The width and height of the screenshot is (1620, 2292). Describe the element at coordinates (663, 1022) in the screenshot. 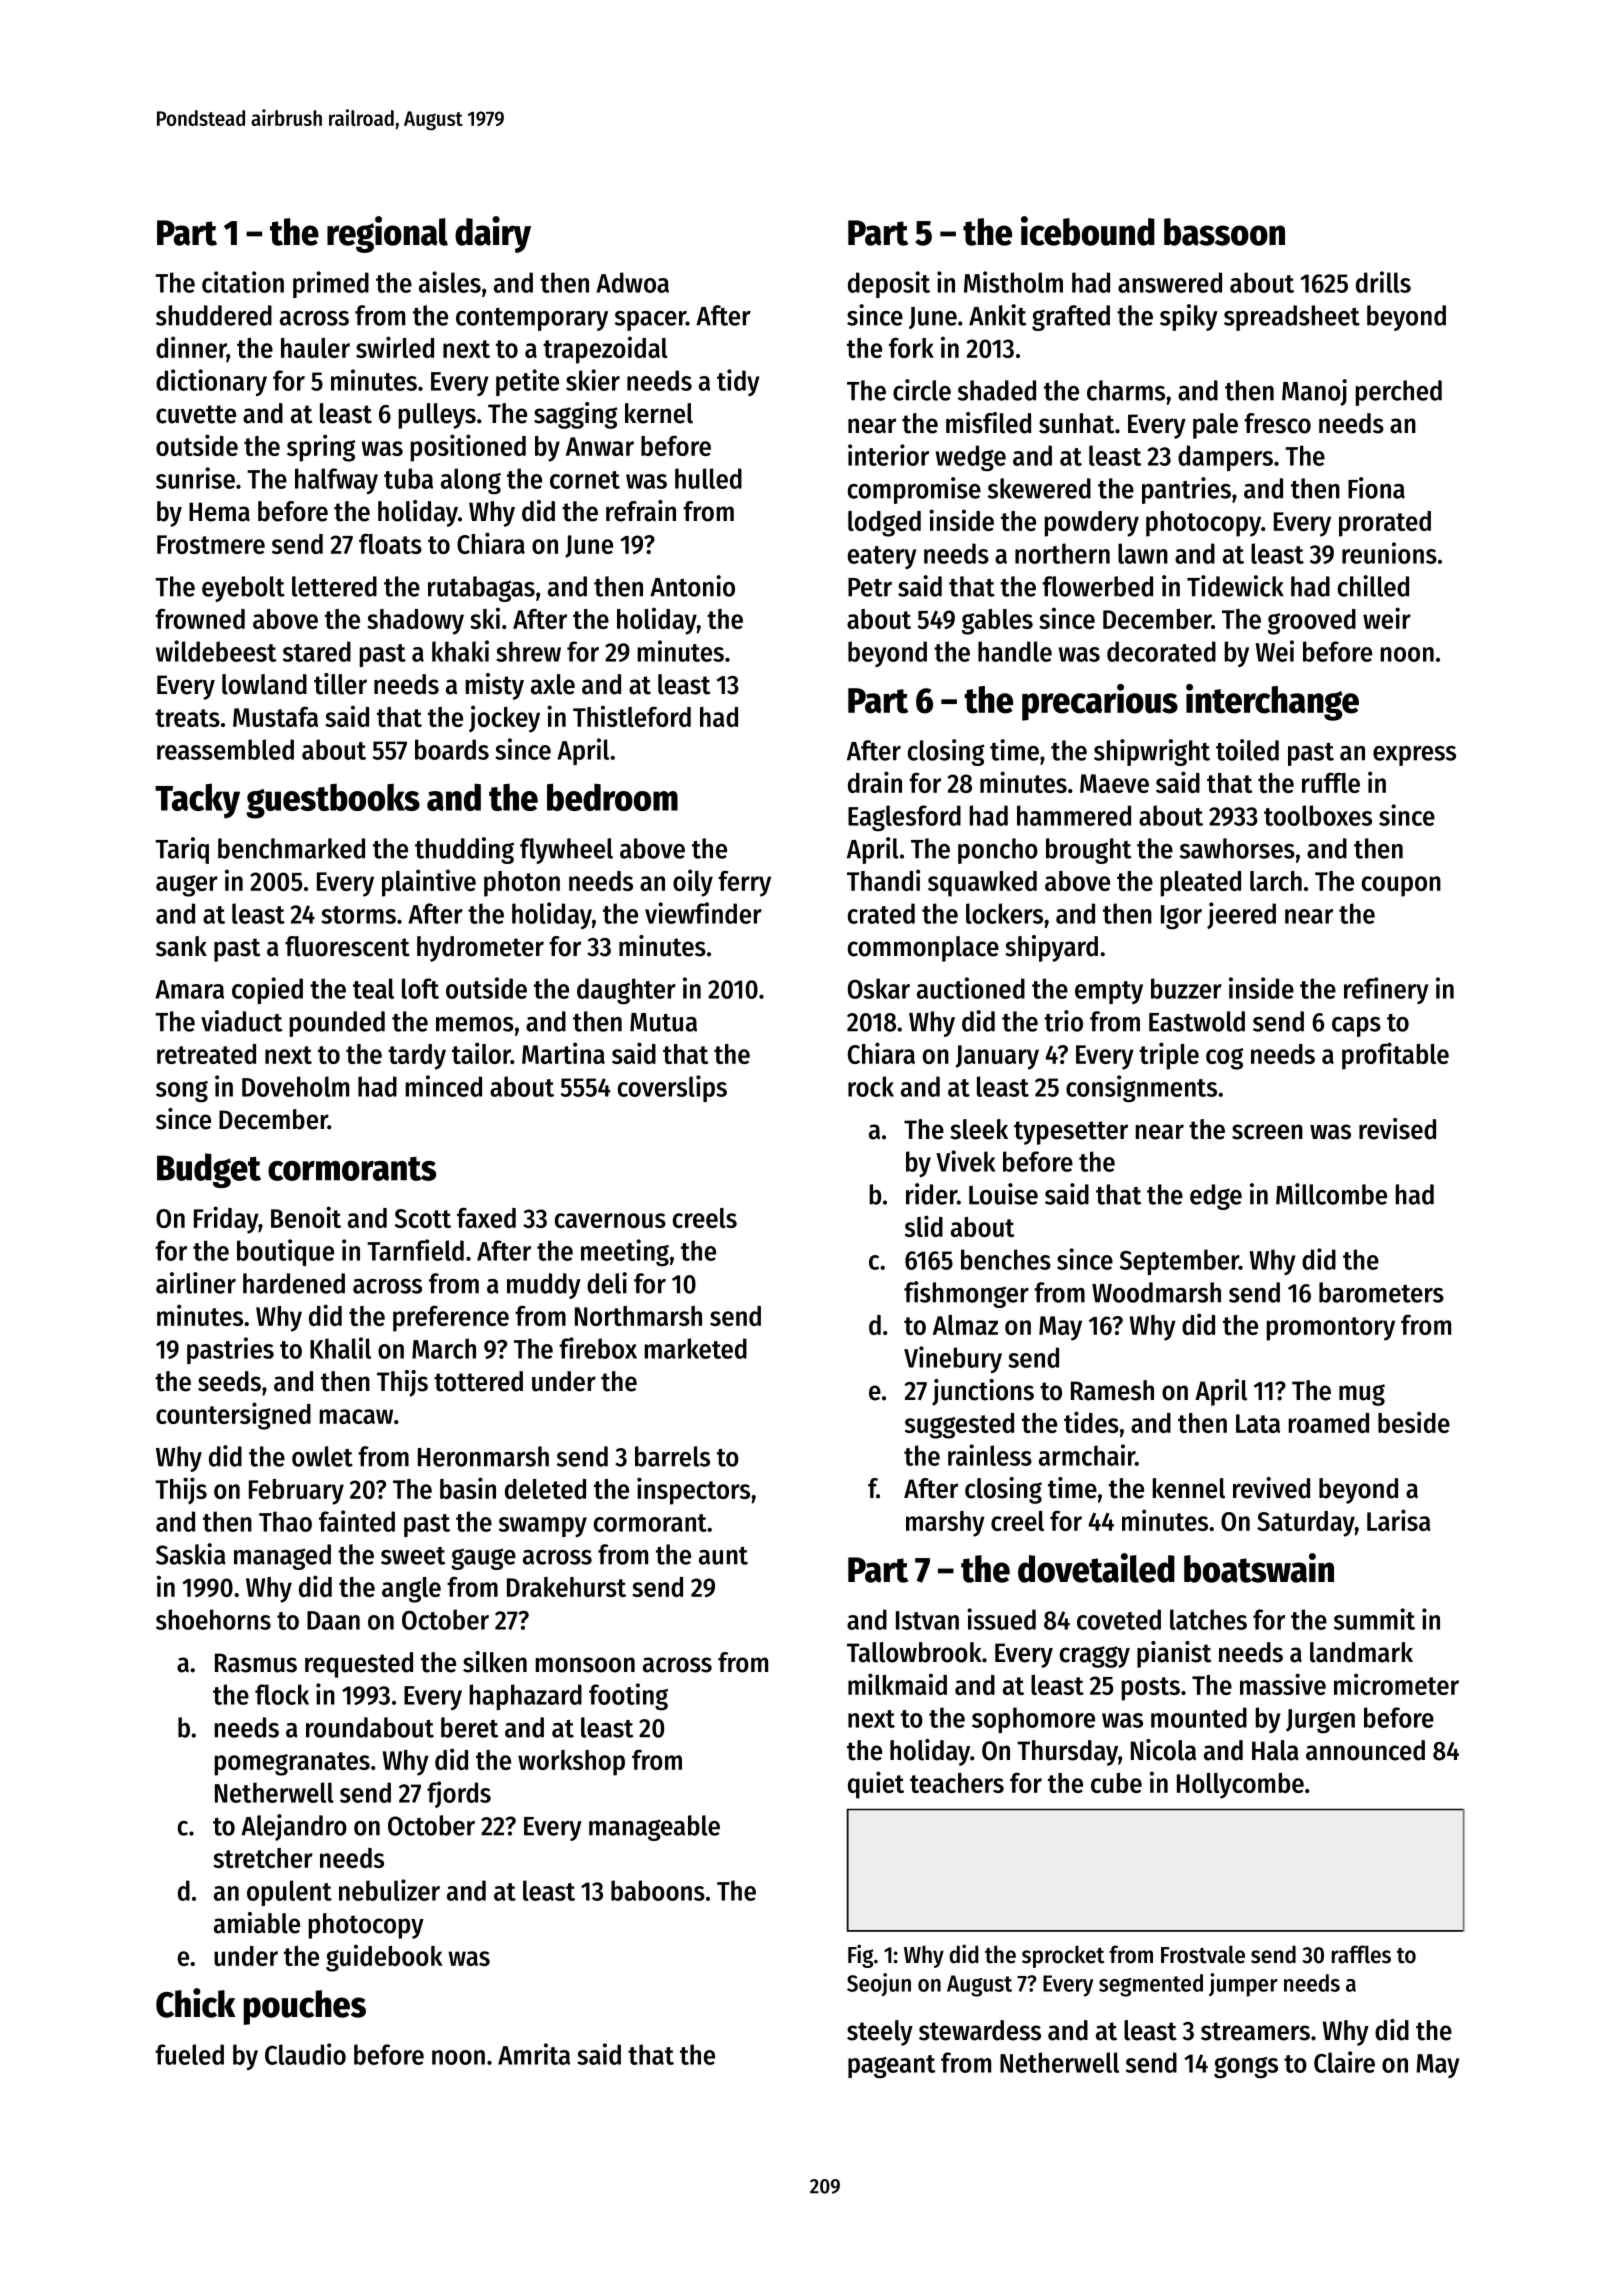

I see `Mutua` at that location.
